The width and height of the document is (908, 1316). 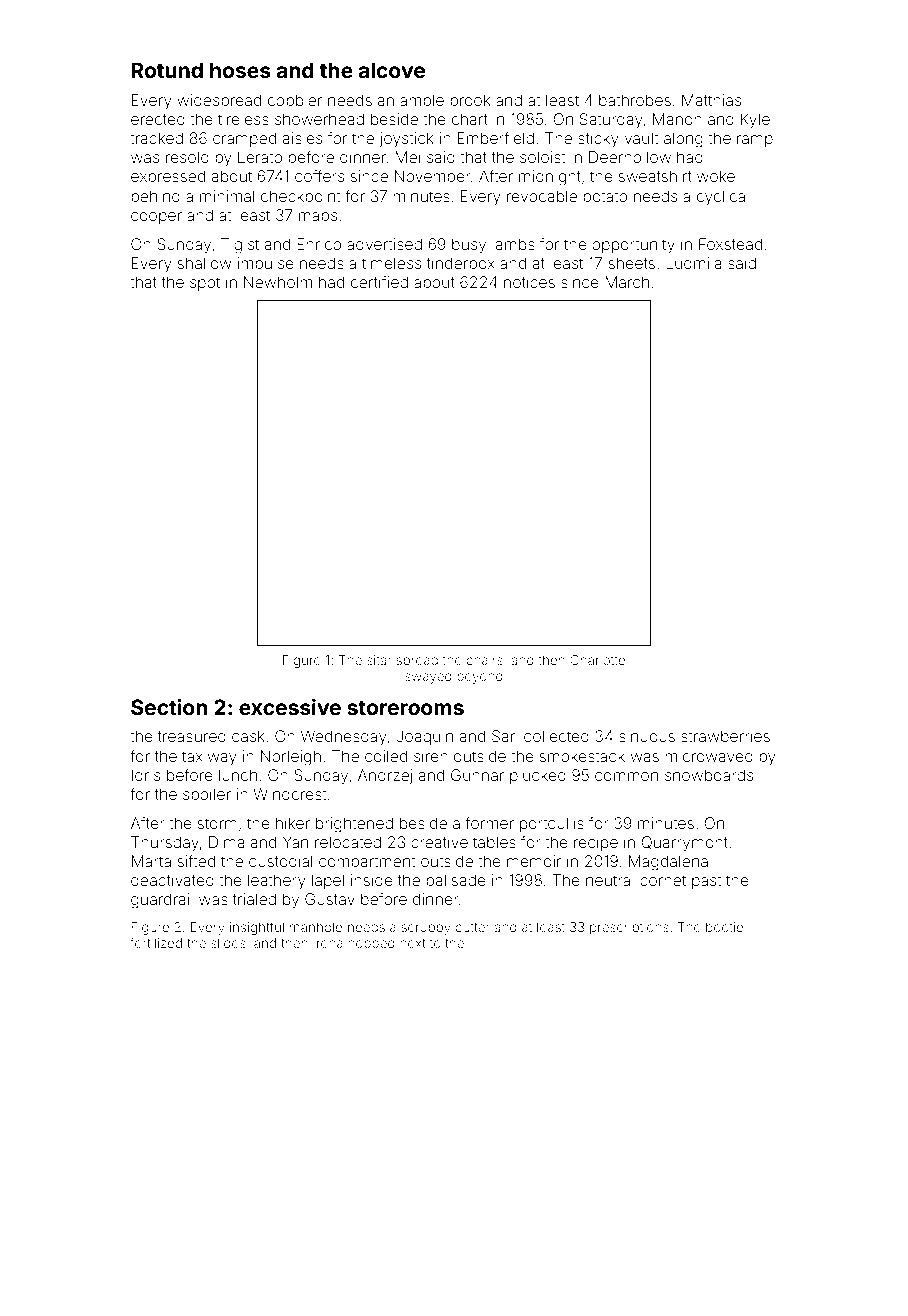 What do you see at coordinates (391, 70) in the document?
I see `alcove` at bounding box center [391, 70].
